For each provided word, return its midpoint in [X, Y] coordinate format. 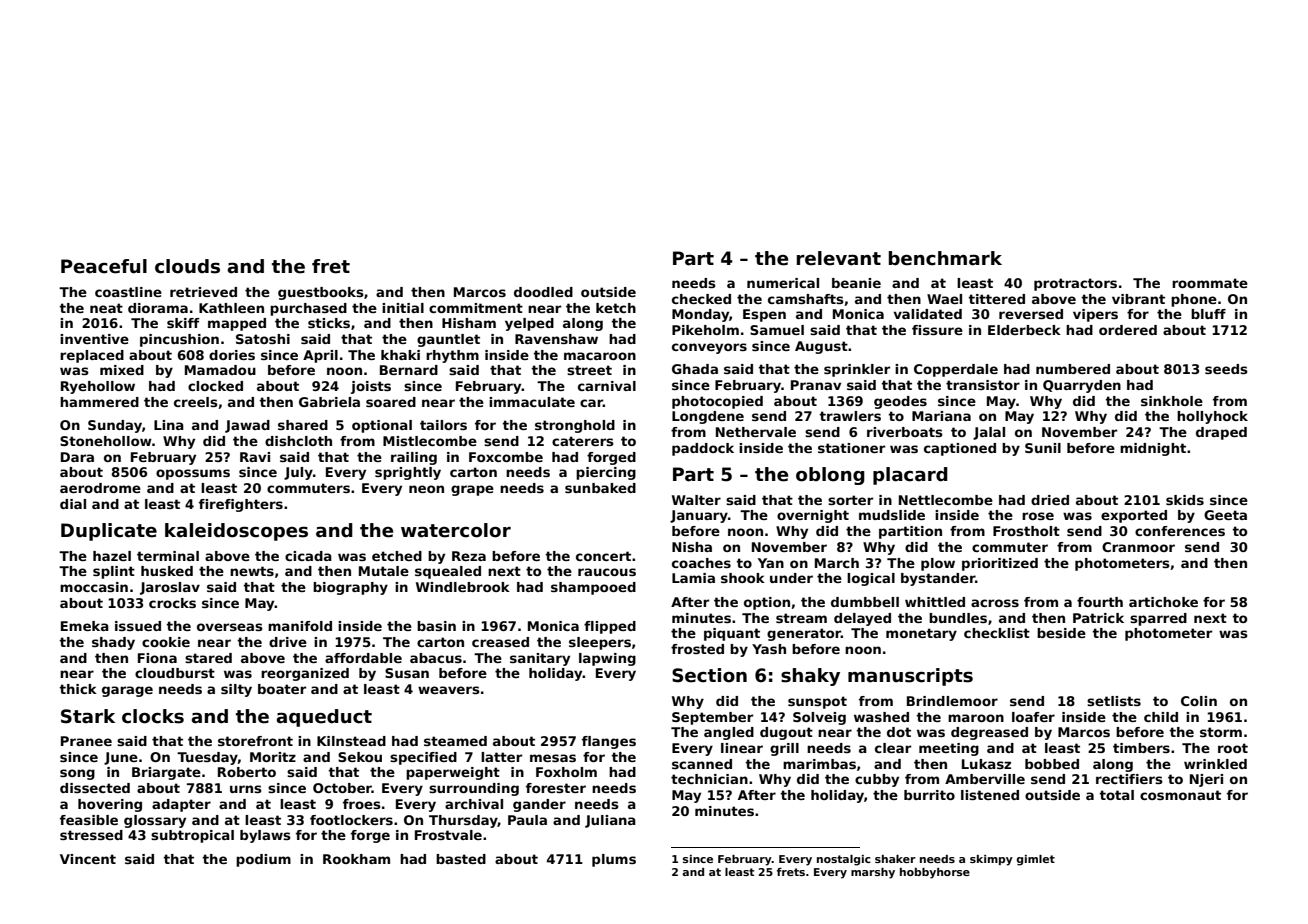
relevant [839, 258]
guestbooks [321, 293]
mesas [553, 758]
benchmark [945, 258]
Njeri [1206, 780]
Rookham [356, 859]
